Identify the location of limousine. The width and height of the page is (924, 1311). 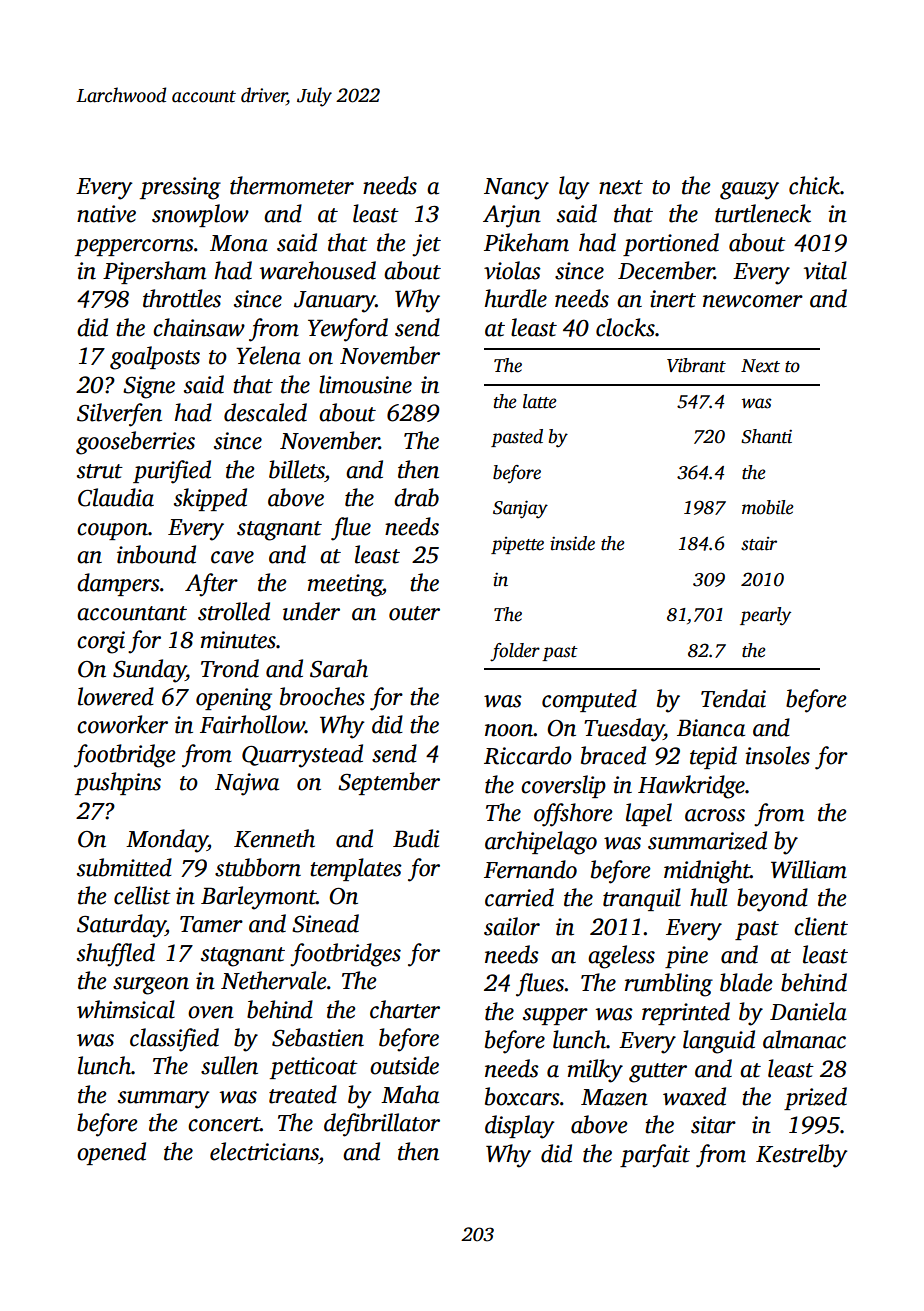
(365, 384).
